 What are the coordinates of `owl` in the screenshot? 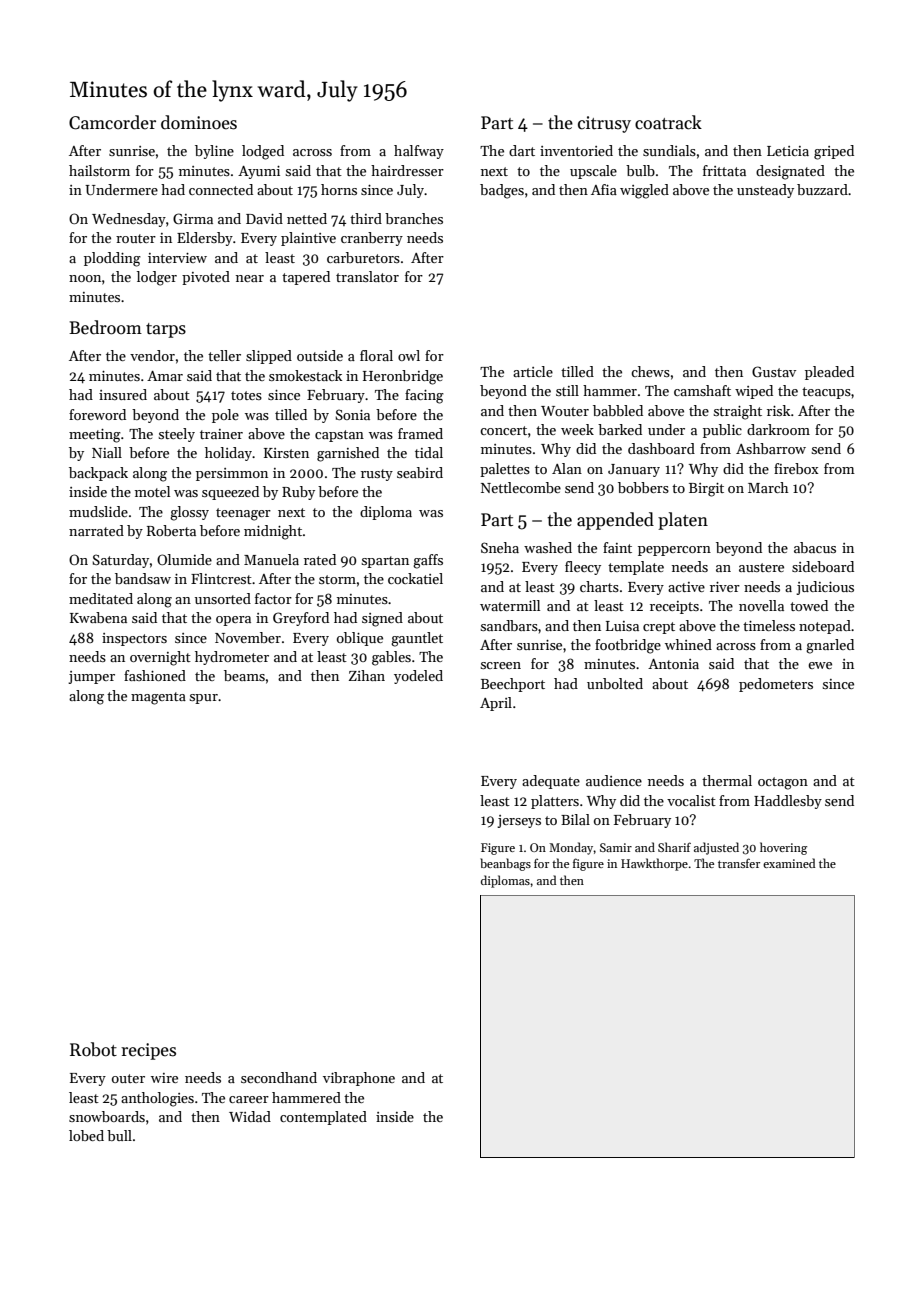 It's located at (409, 355).
